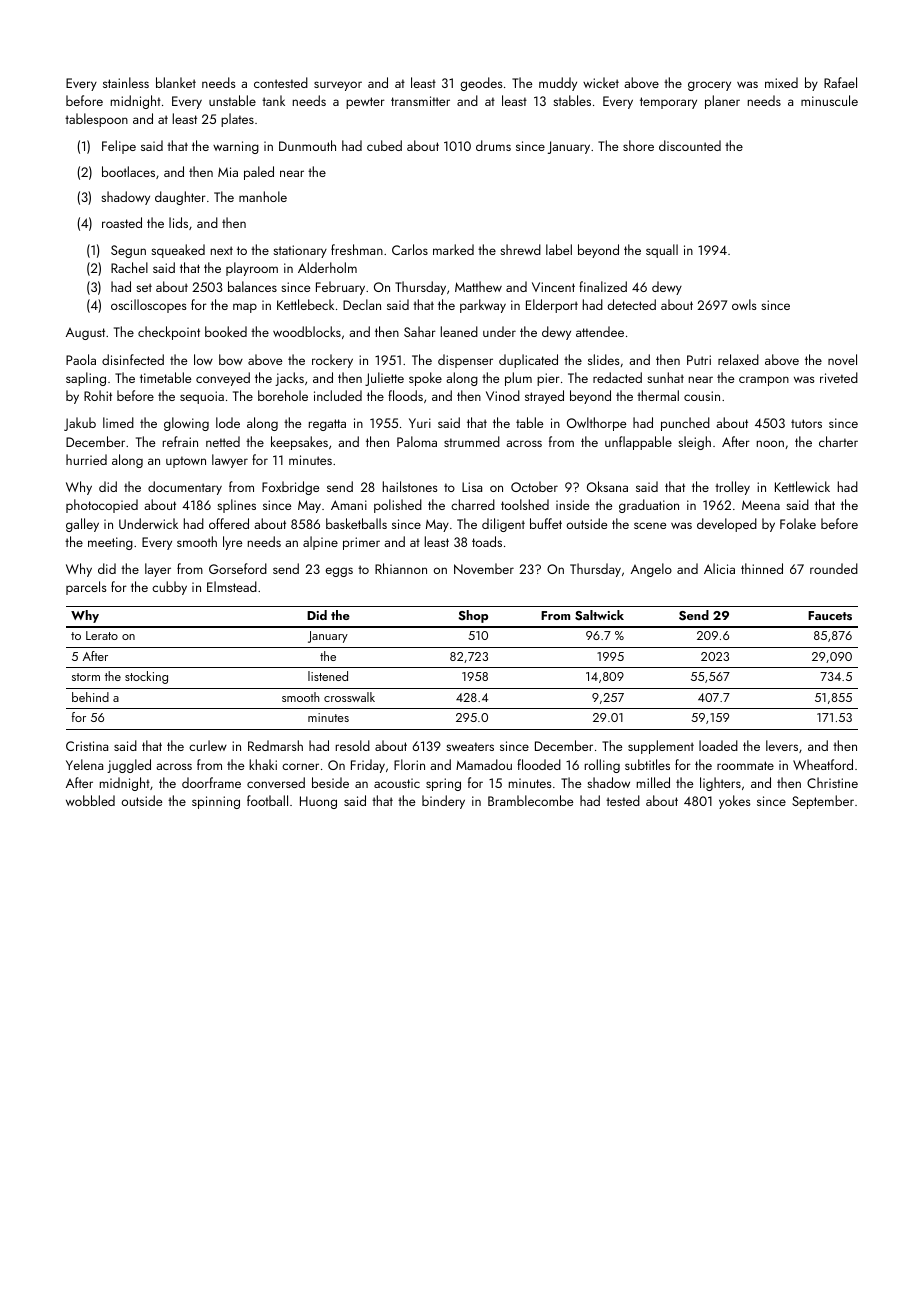  Describe the element at coordinates (276, 782) in the screenshot. I see `conversed` at that location.
